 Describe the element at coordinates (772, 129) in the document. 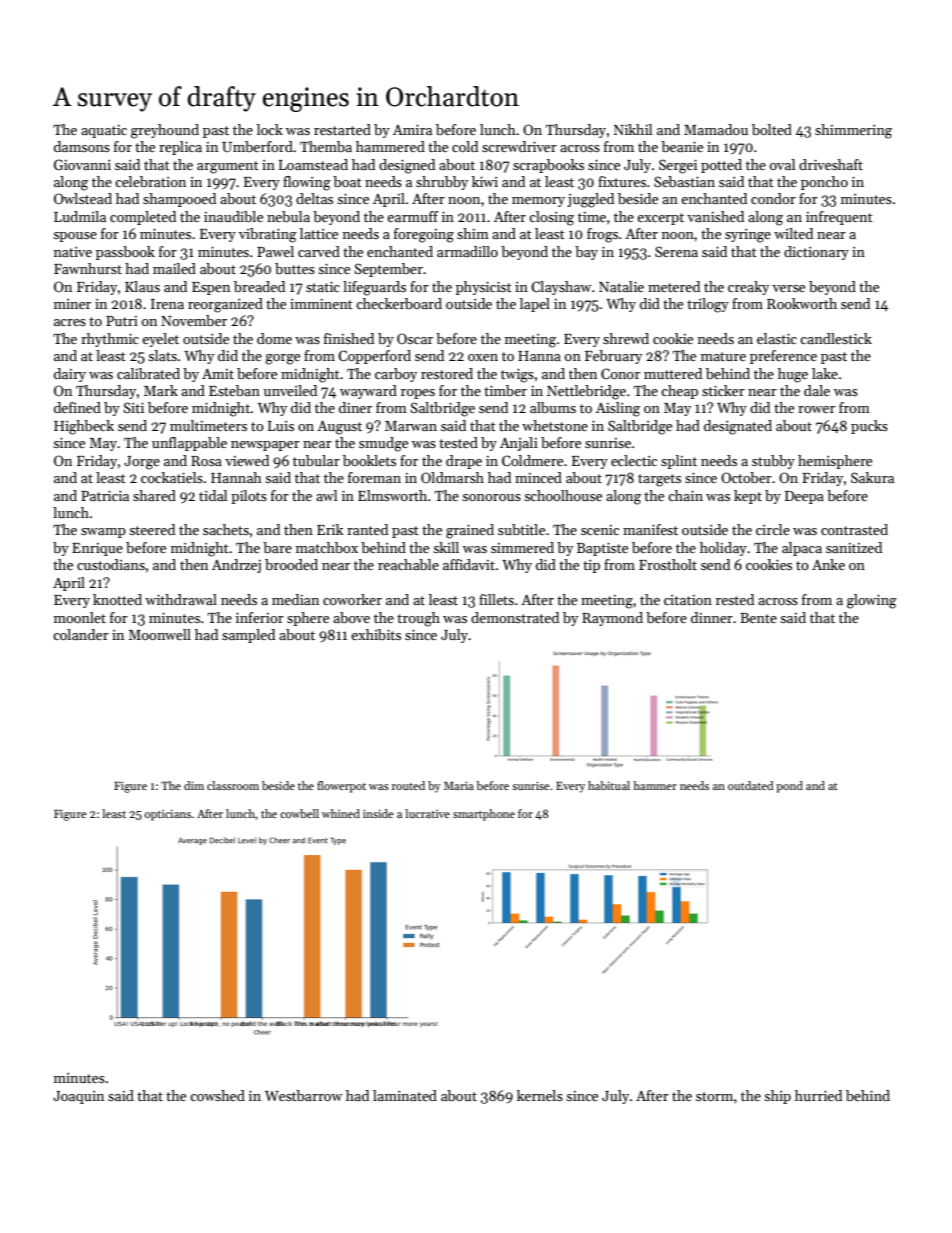

I see `bolted` at that location.
